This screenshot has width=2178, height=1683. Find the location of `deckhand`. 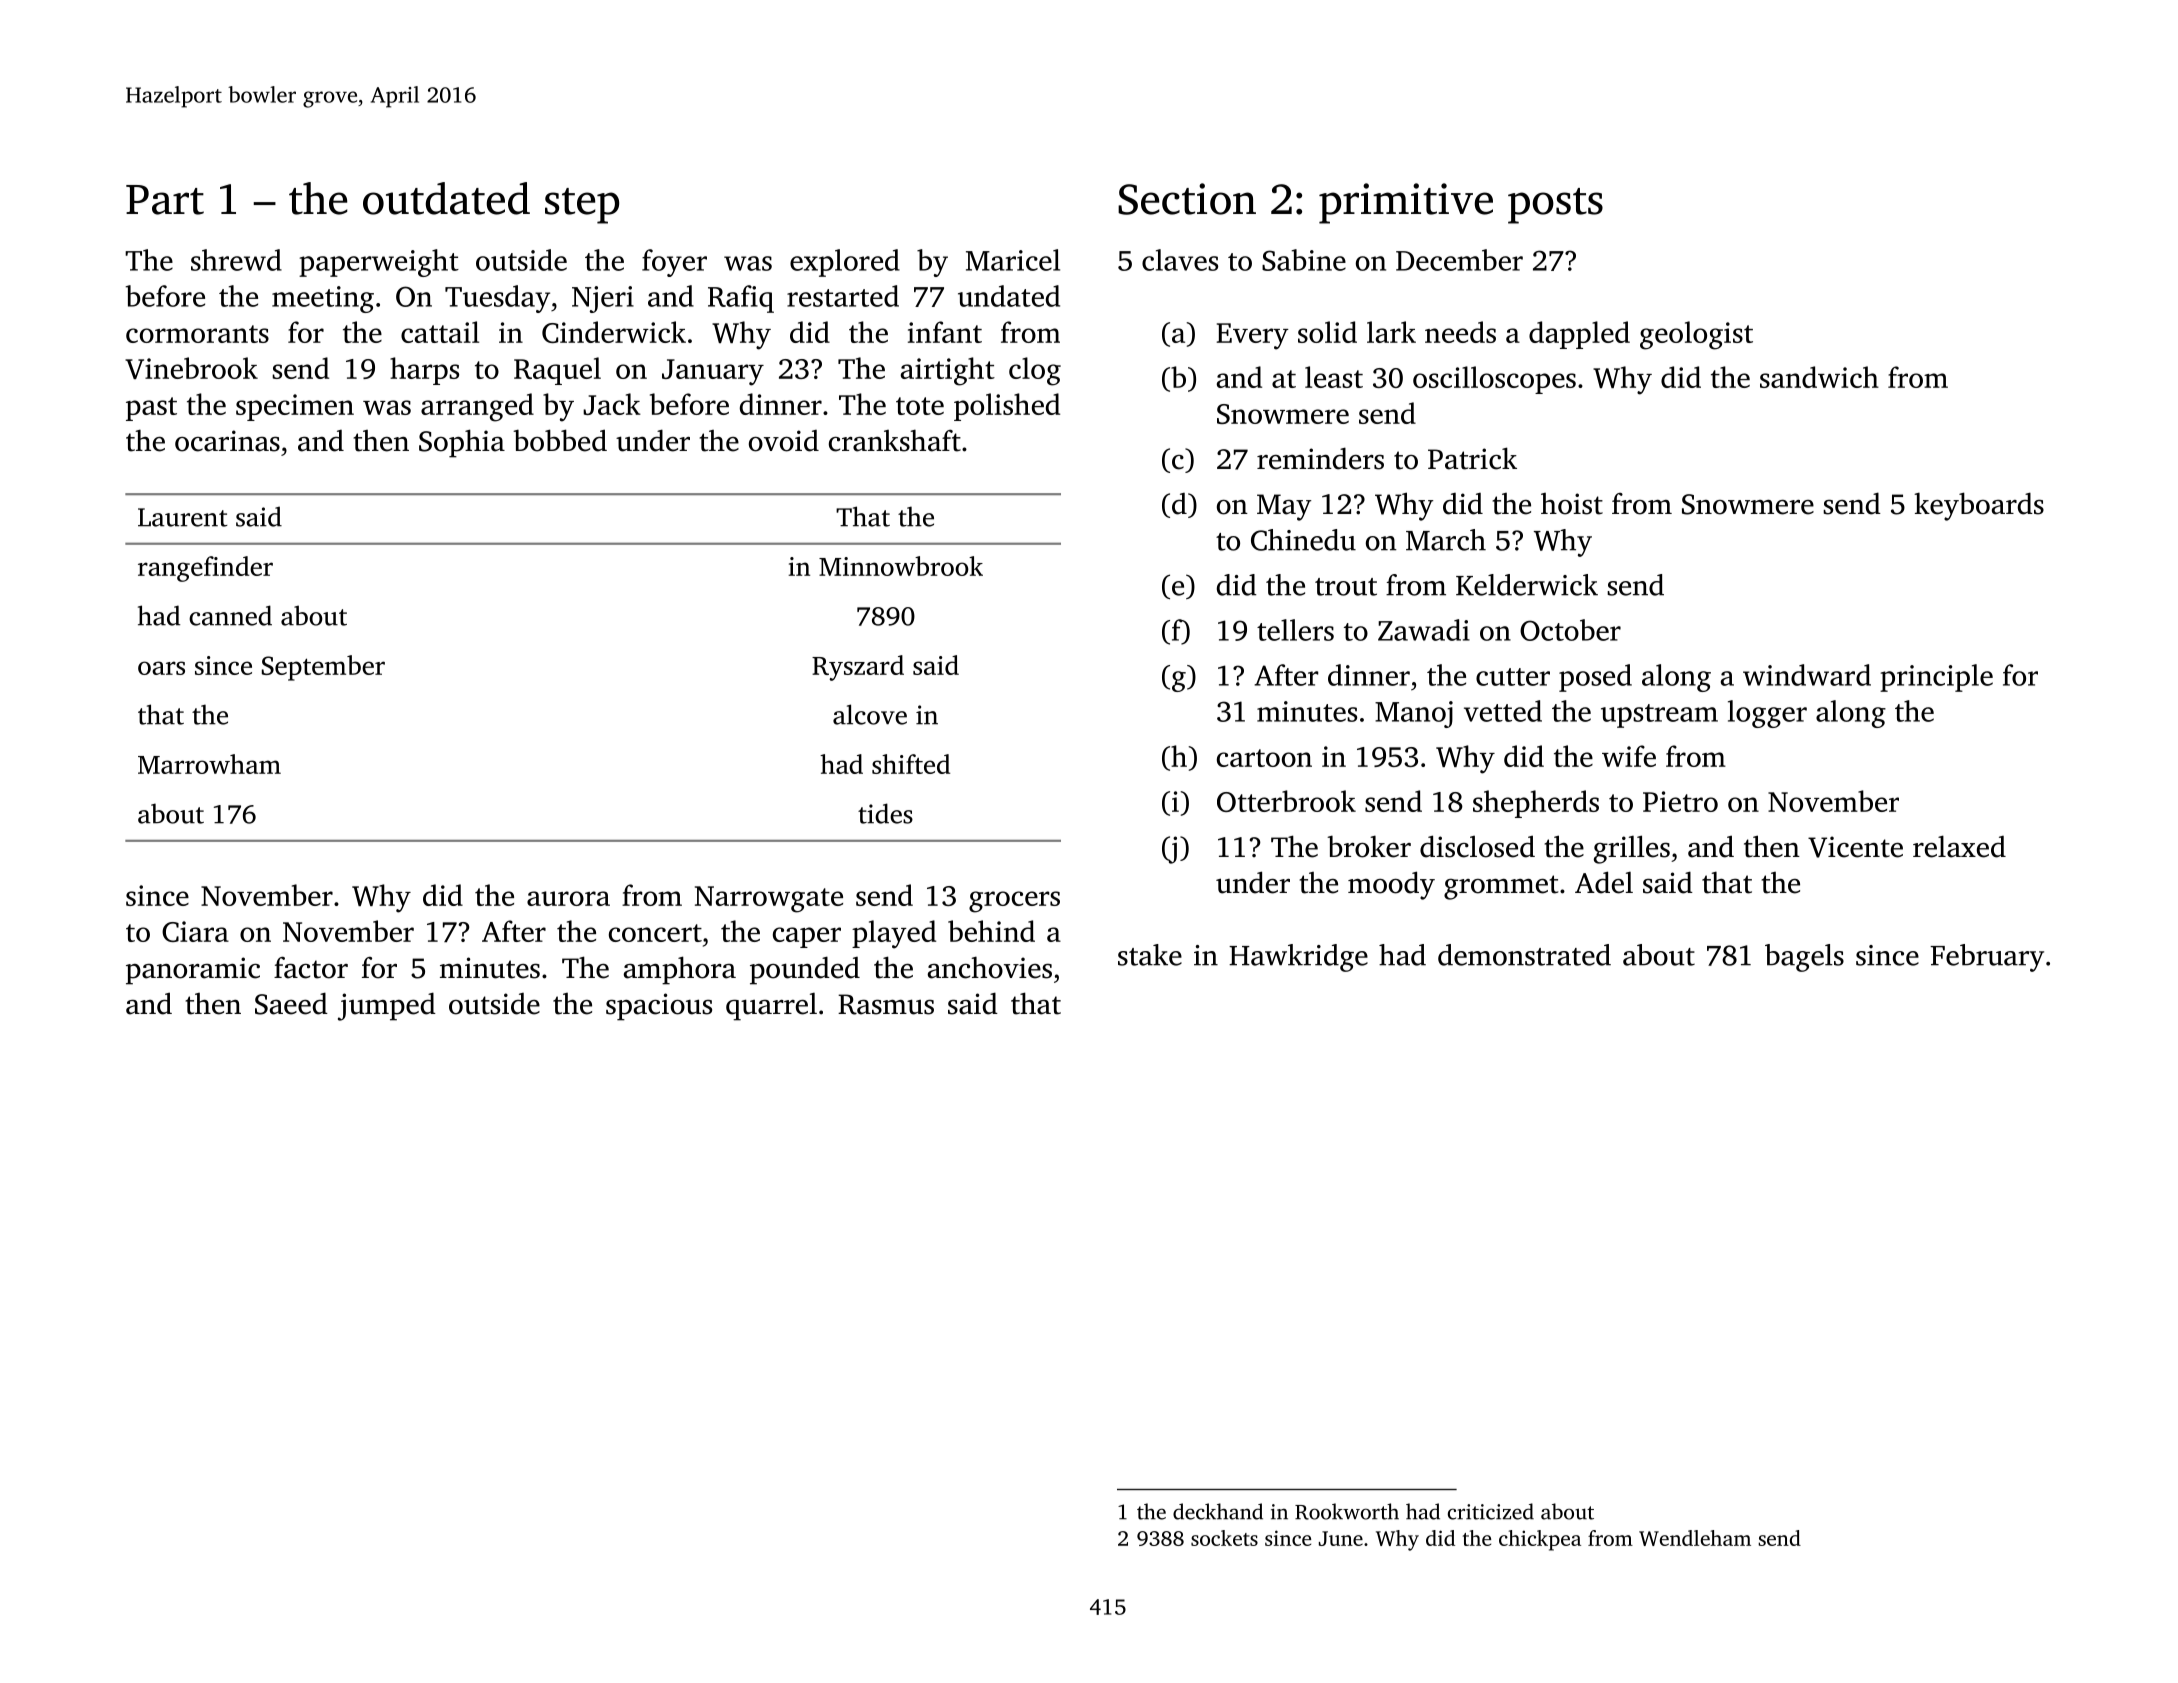

deckhand is located at coordinates (1218, 1511).
